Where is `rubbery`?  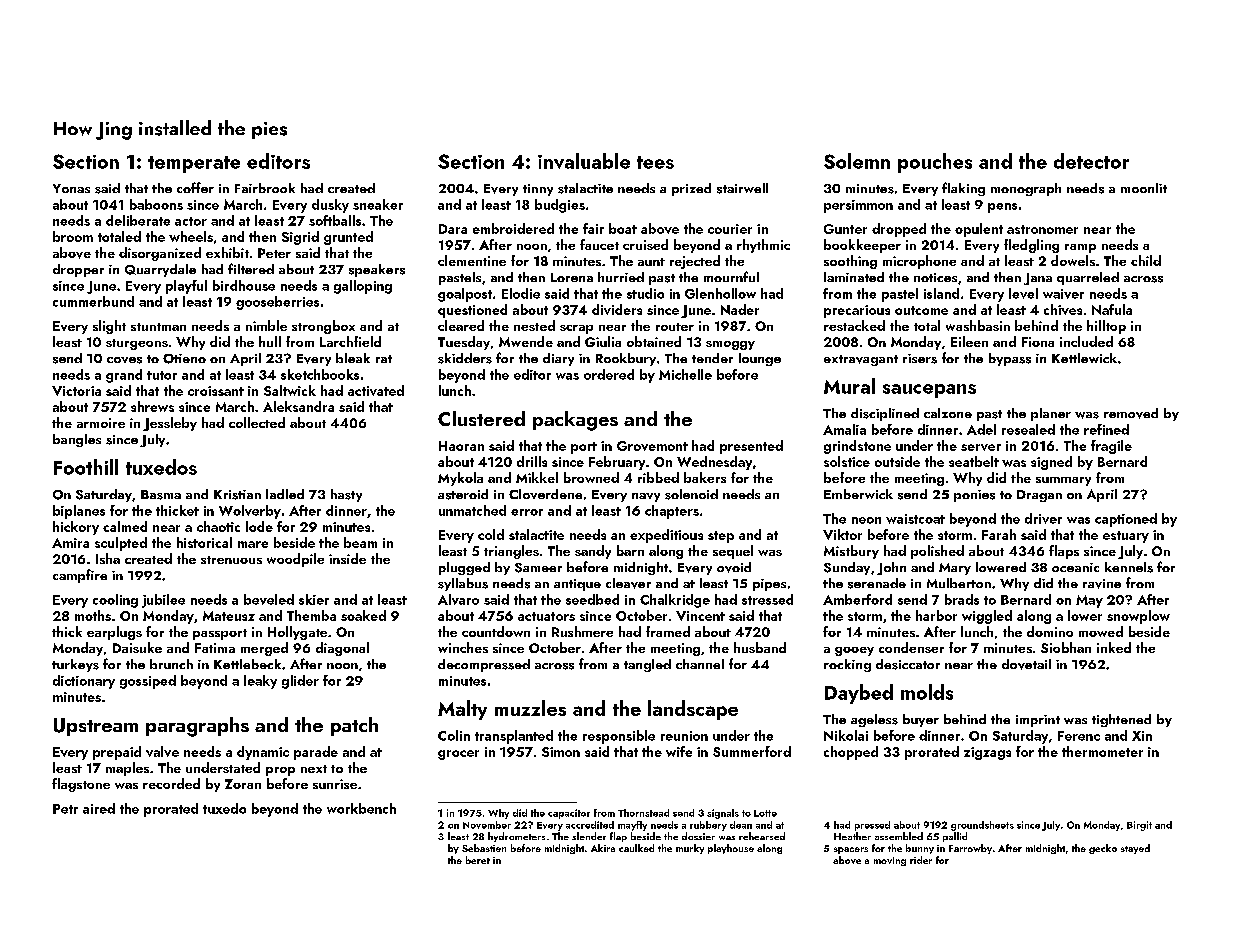 rubbery is located at coordinates (708, 826).
